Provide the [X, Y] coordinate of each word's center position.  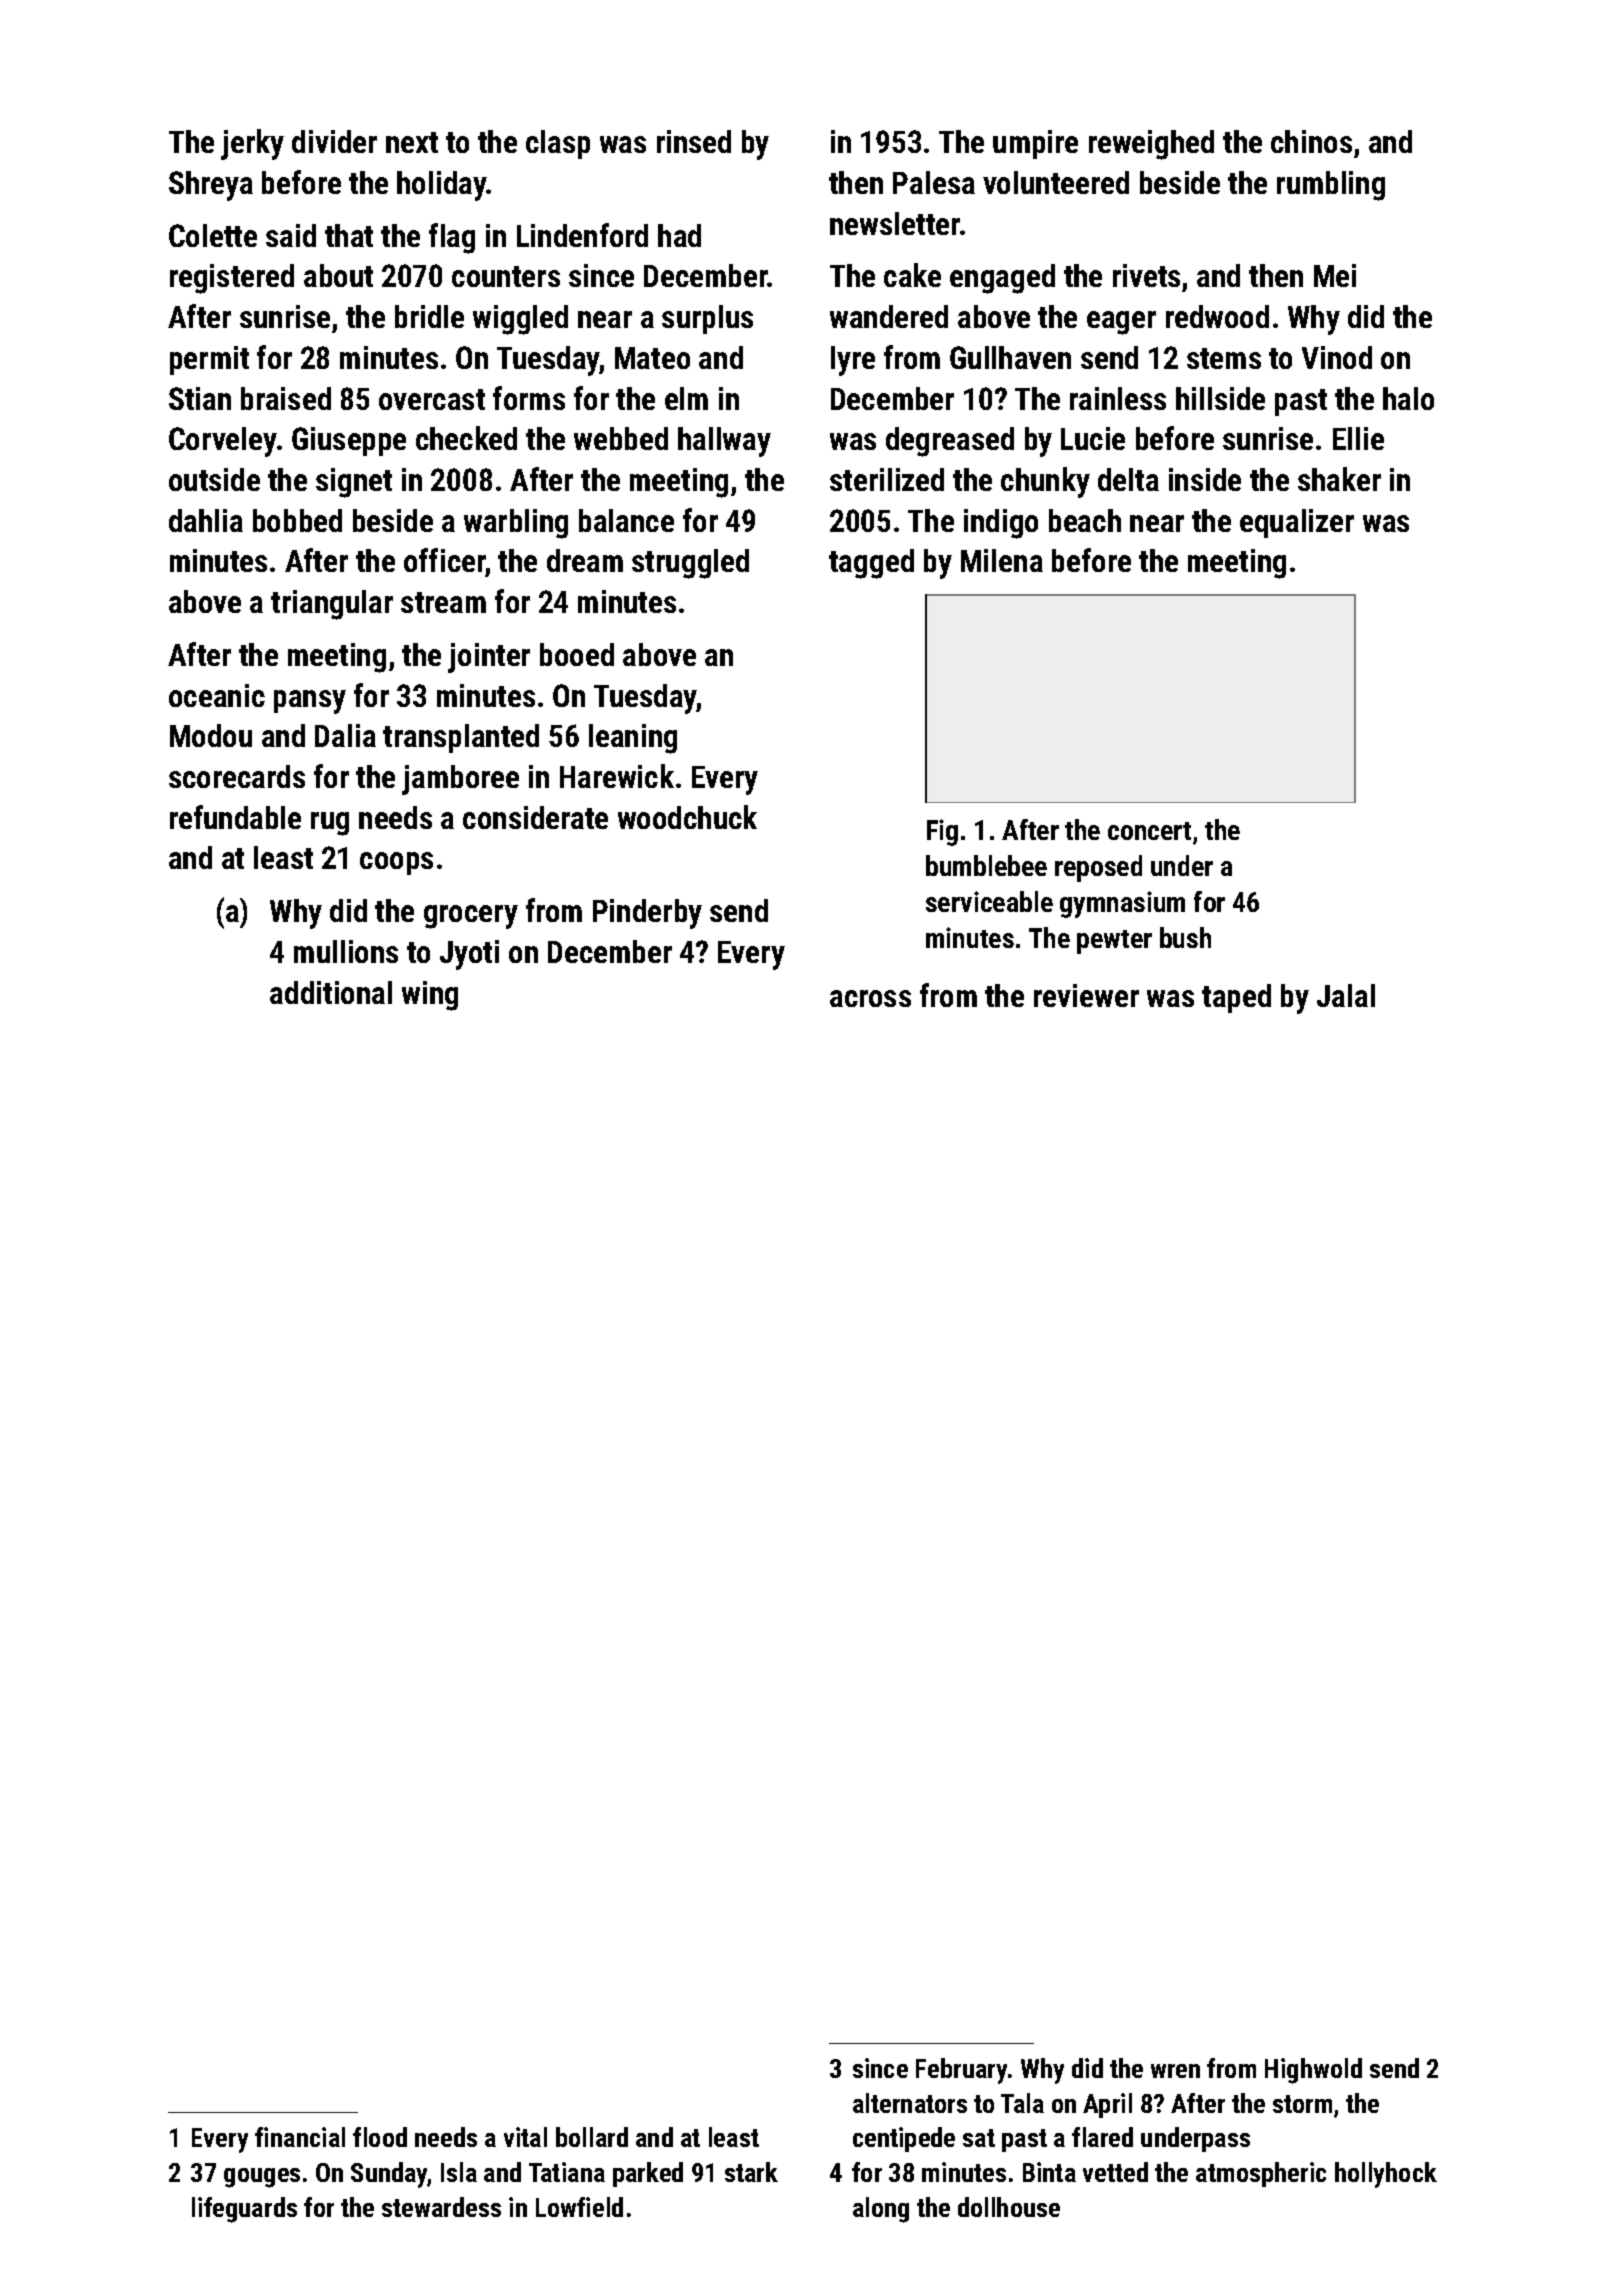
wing [430, 996]
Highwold [1313, 2071]
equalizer [1297, 523]
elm [686, 398]
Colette [213, 235]
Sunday [389, 2175]
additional [331, 992]
